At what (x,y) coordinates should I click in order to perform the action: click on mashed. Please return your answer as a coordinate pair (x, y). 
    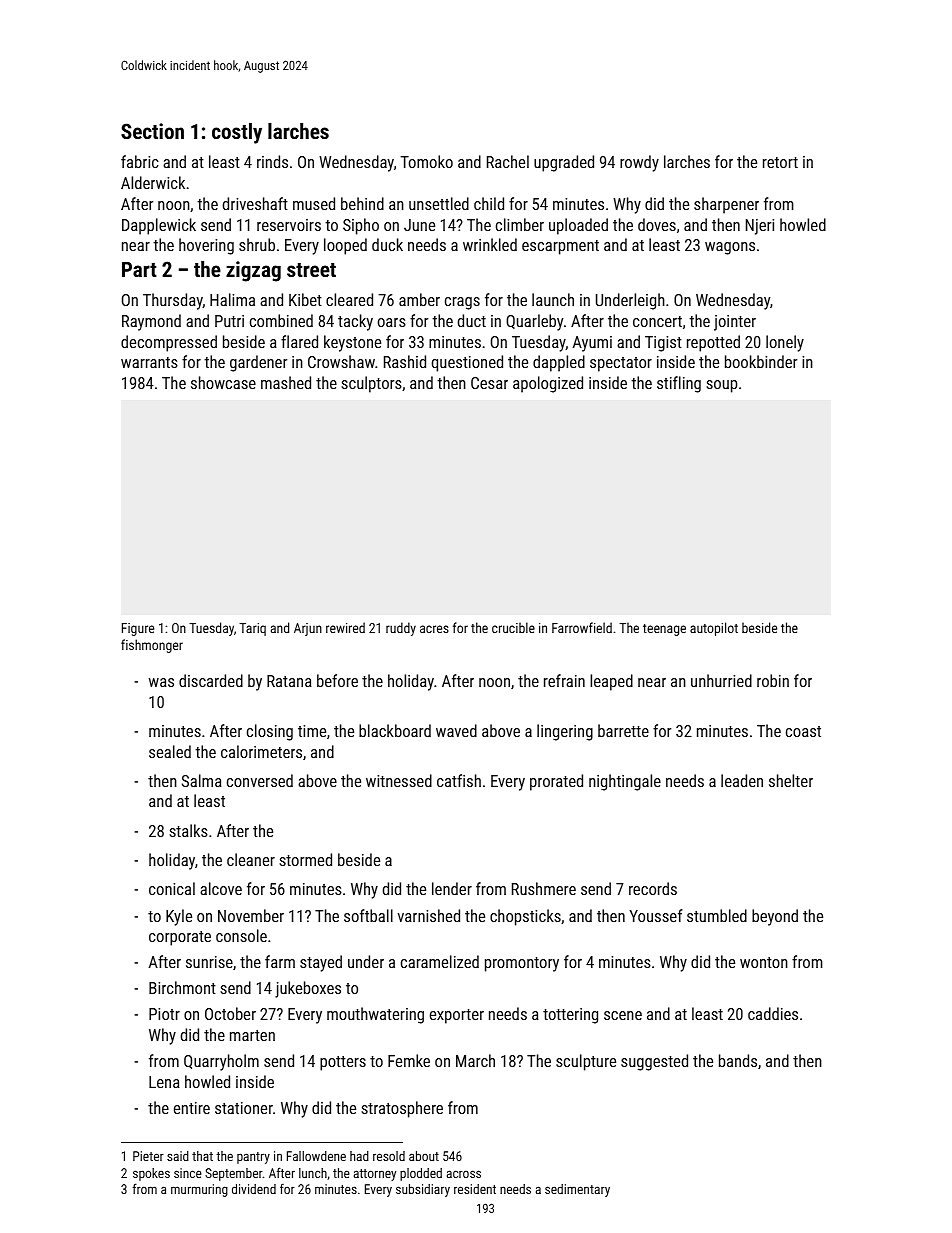
    Looking at the image, I should click on (286, 382).
